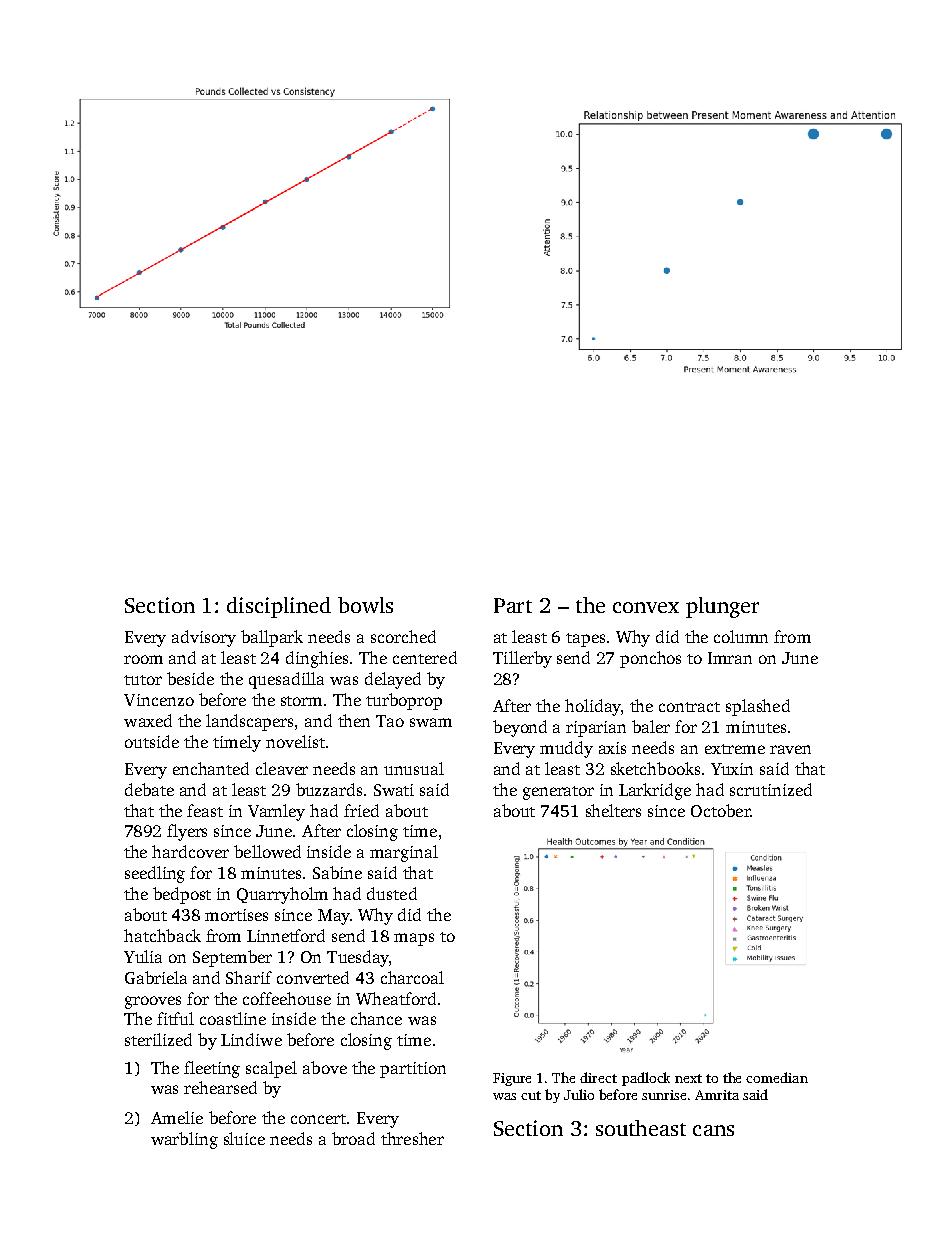 This screenshot has width=952, height=1233. Describe the element at coordinates (414, 939) in the screenshot. I see `maps` at that location.
